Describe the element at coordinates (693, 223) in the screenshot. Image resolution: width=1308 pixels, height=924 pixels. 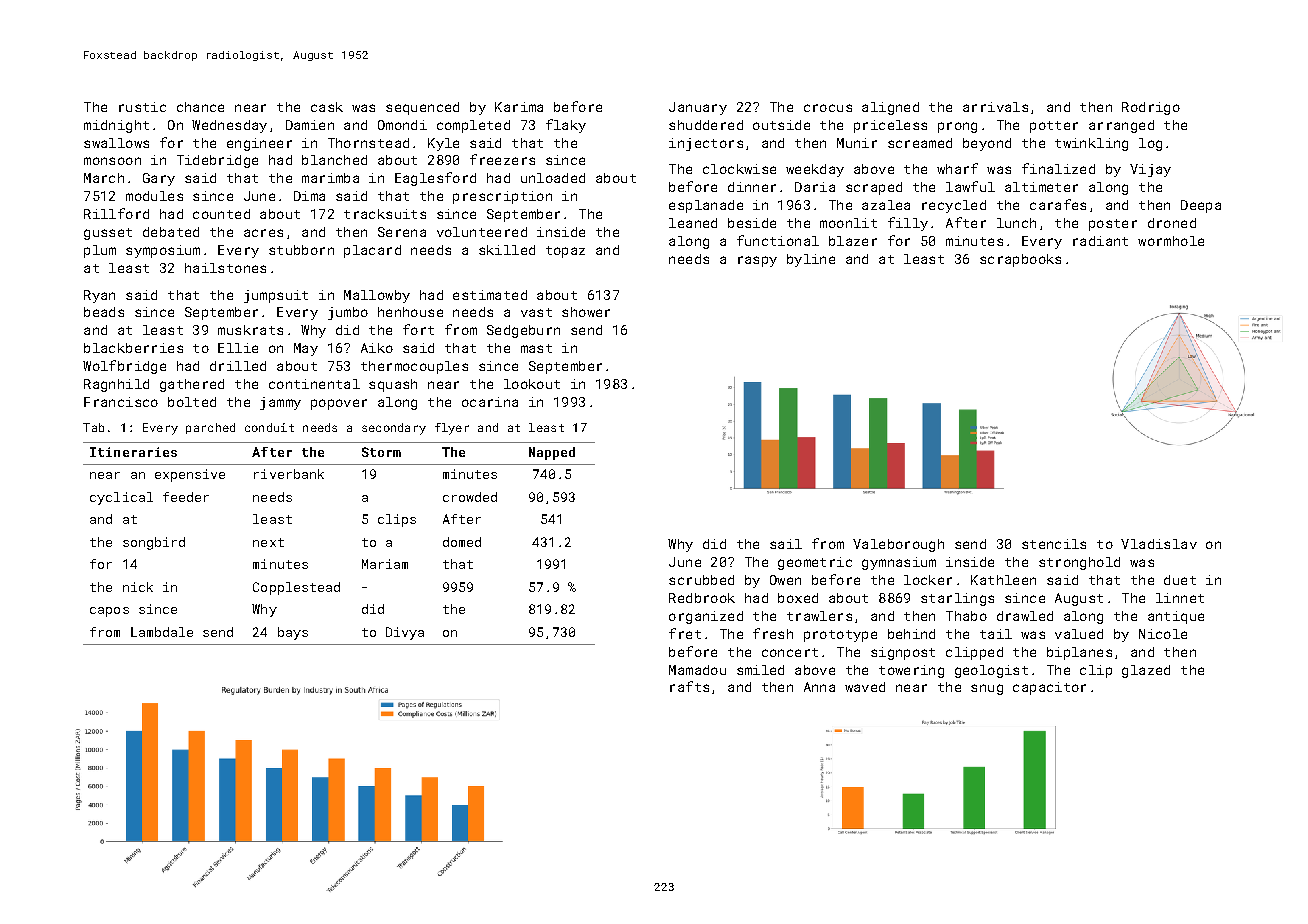
I see `leaned` at that location.
